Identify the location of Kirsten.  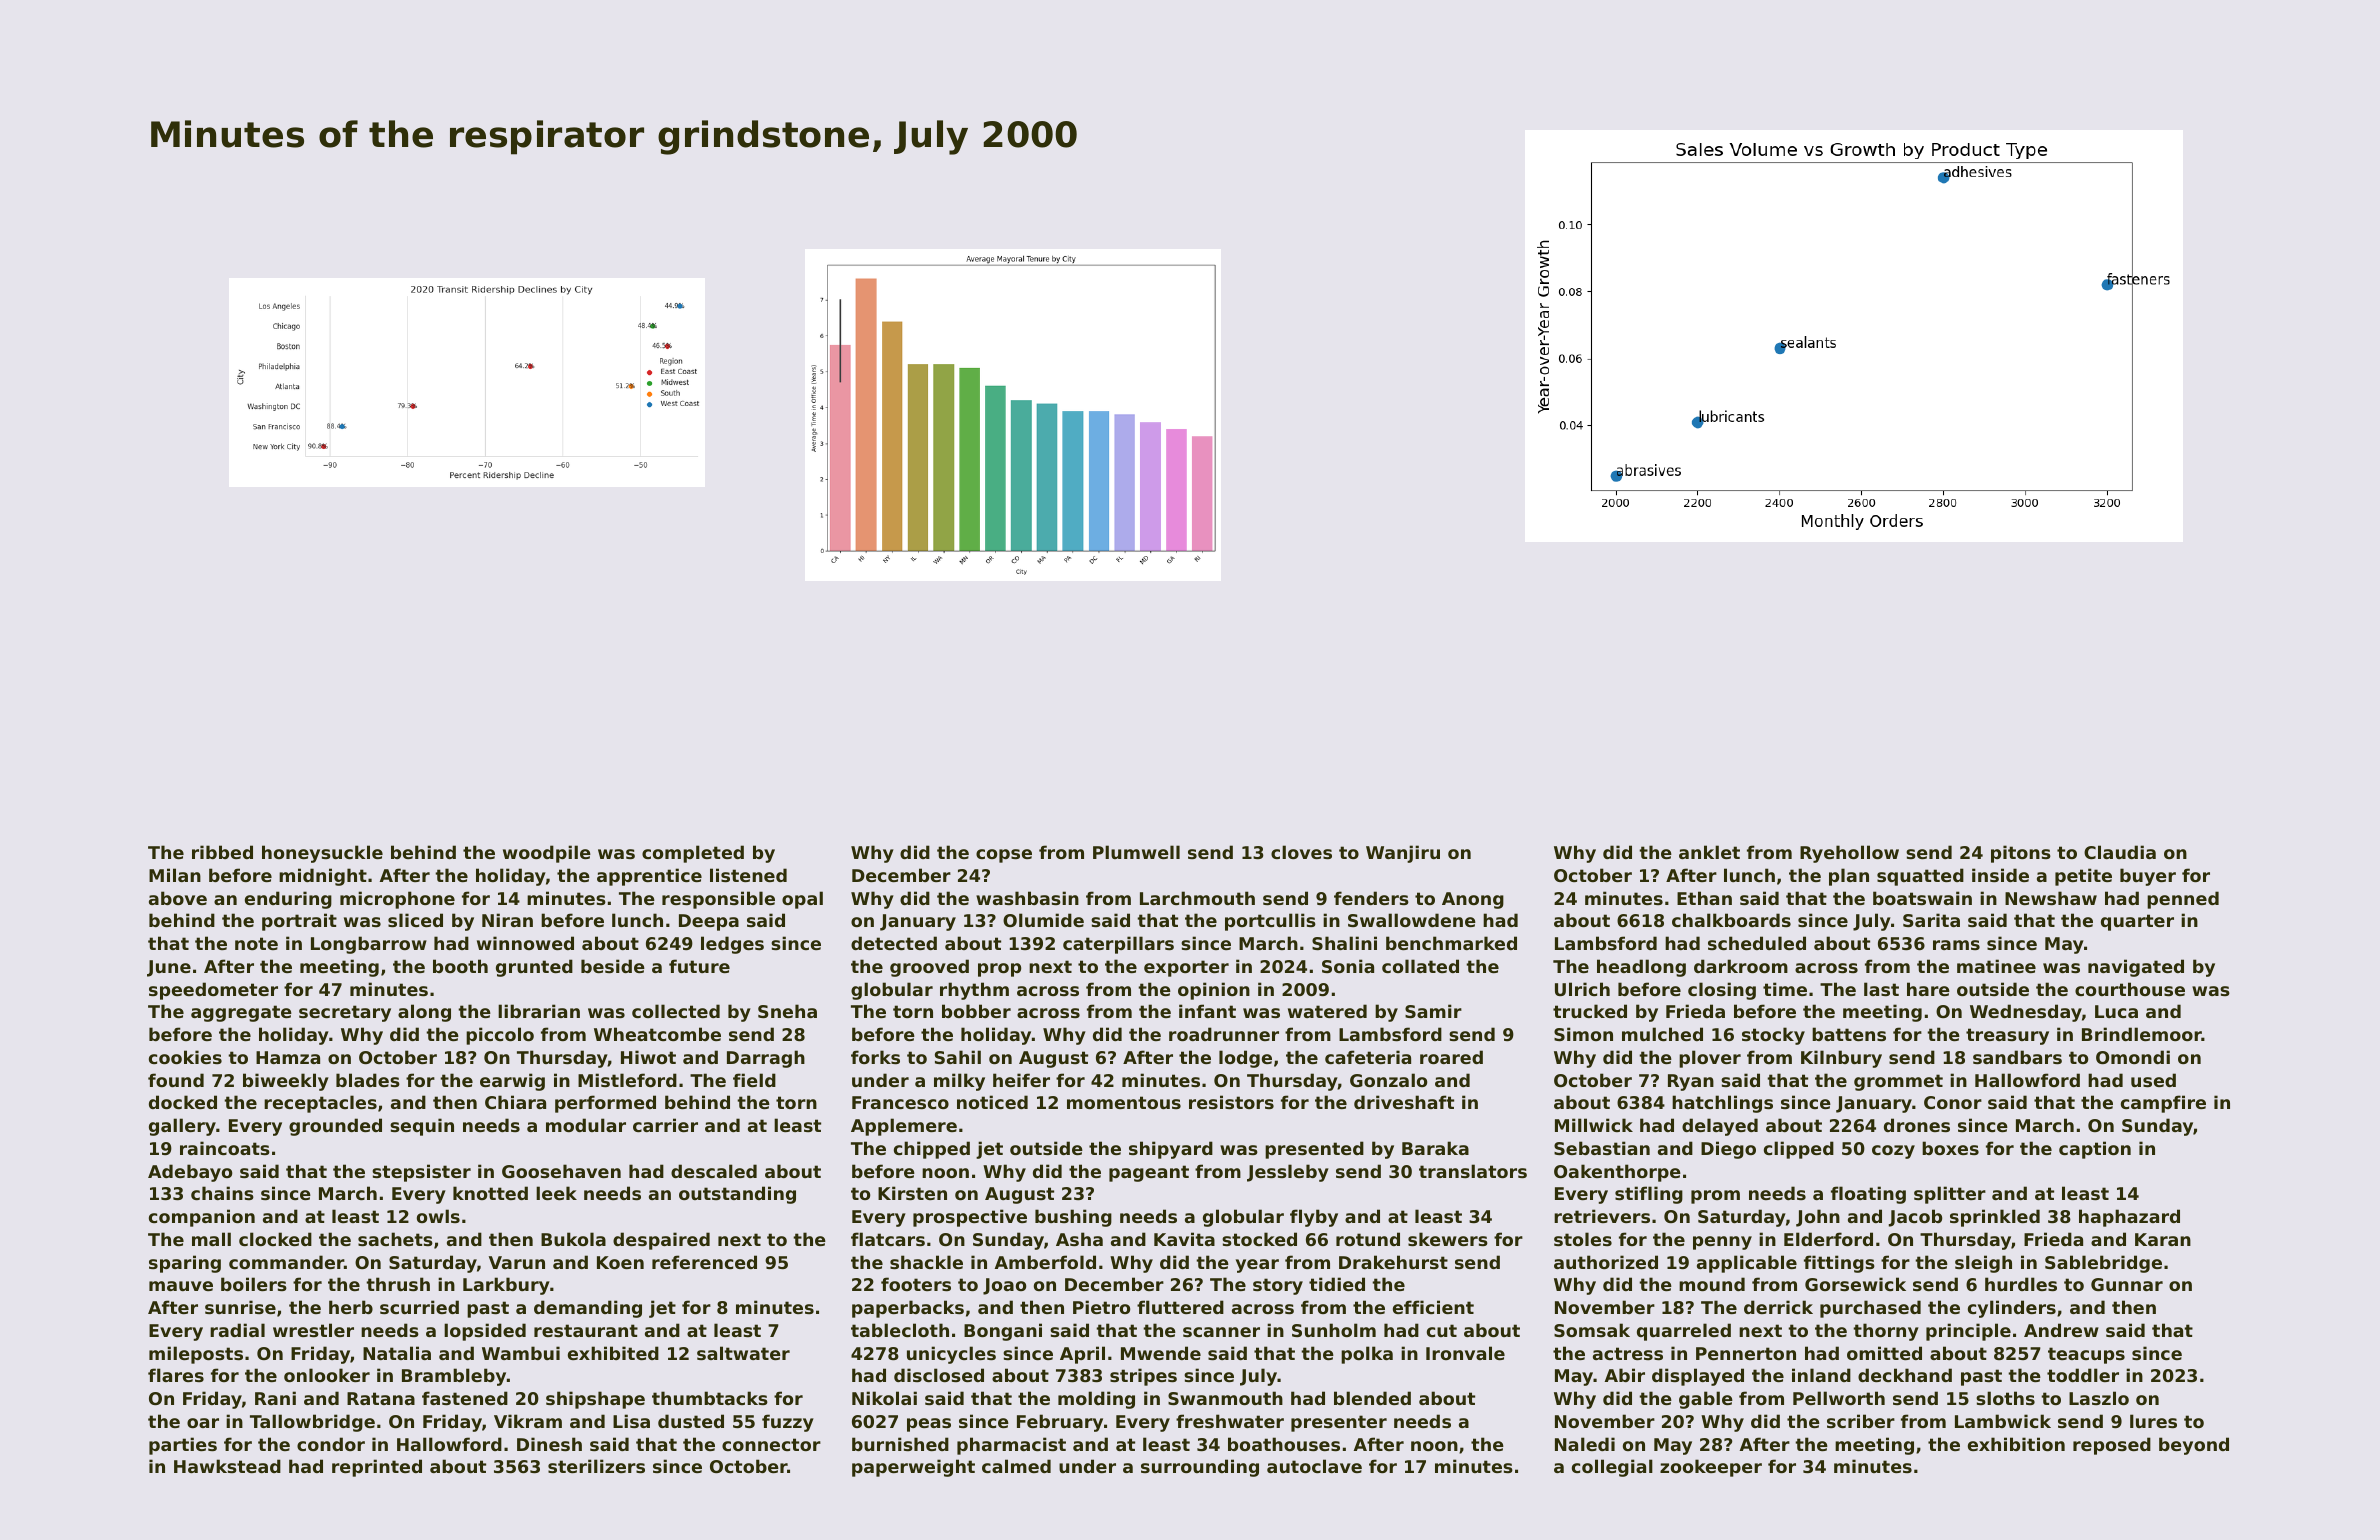
(912, 1193).
